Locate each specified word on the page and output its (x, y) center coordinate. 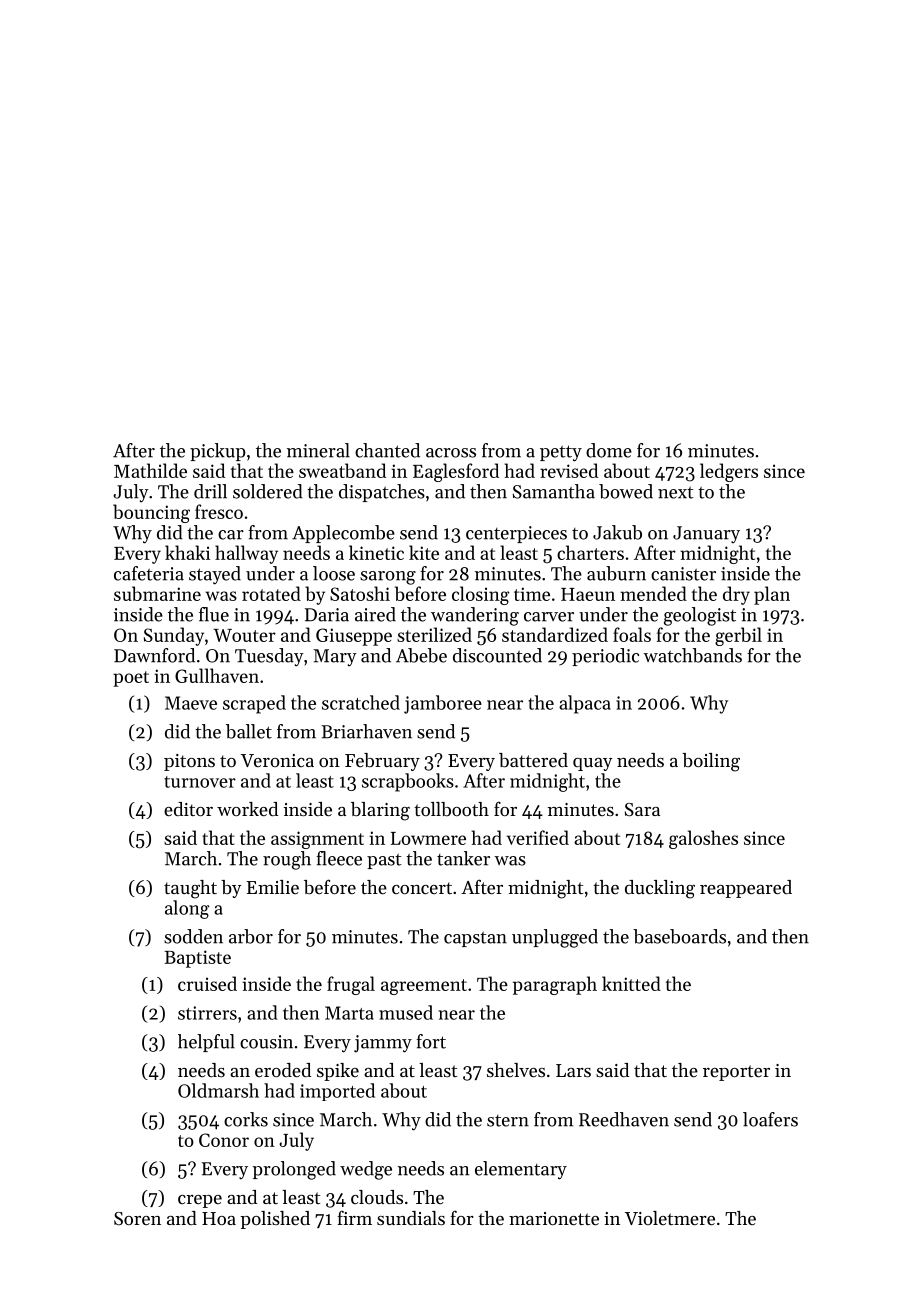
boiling (711, 762)
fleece (339, 858)
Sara (642, 809)
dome (609, 450)
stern (508, 1121)
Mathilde (150, 470)
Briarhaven (366, 731)
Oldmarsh (218, 1090)
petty (561, 453)
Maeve (191, 703)
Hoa (219, 1218)
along (187, 909)
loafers (770, 1119)
